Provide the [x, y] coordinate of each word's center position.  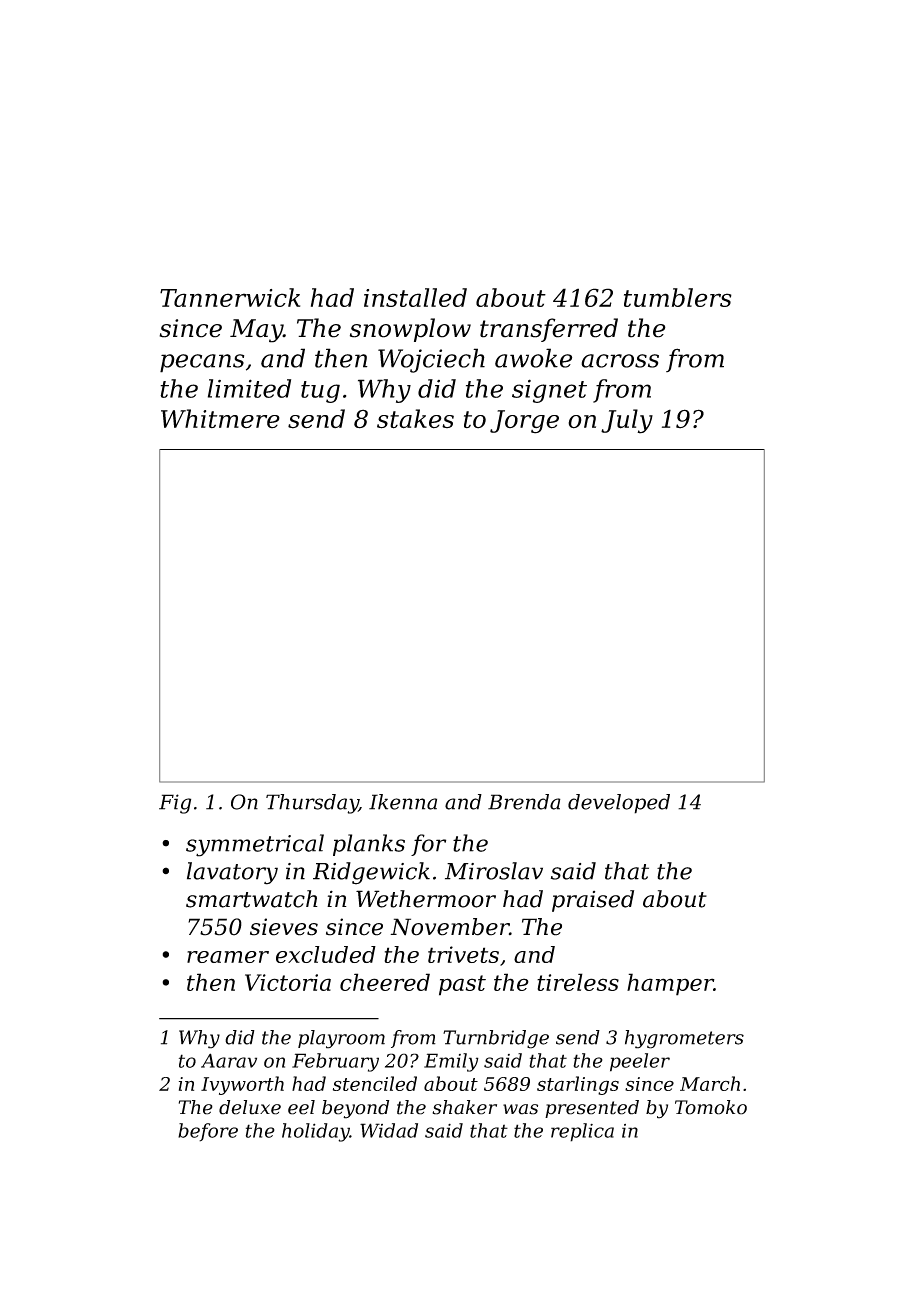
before [208, 1132]
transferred [549, 330]
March [710, 1083]
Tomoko [711, 1107]
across [620, 361]
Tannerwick [230, 297]
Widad [389, 1130]
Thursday [312, 804]
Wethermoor [426, 899]
